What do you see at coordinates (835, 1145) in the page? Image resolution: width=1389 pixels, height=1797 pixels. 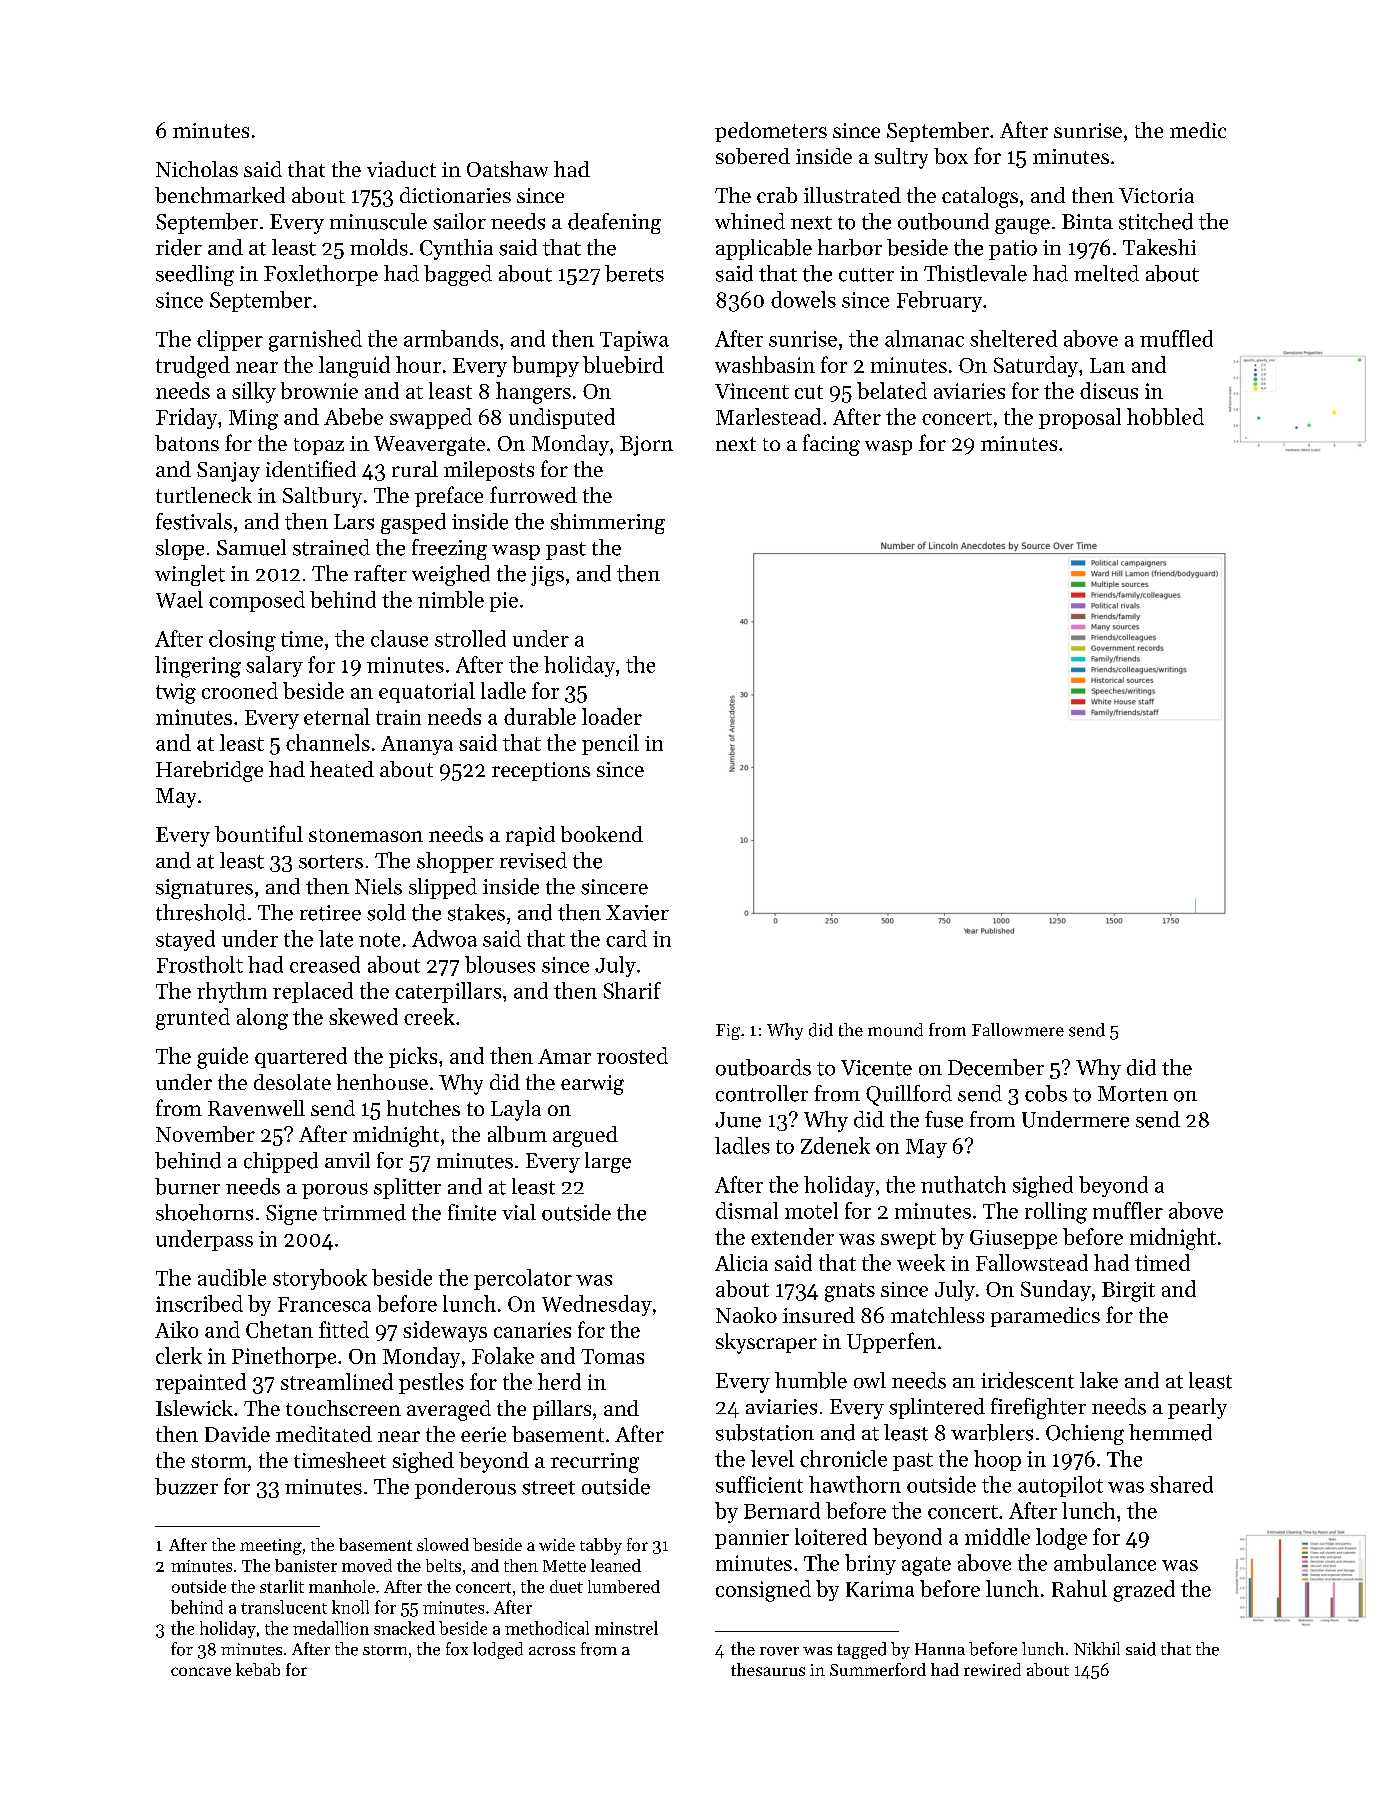 I see `Zdenek` at bounding box center [835, 1145].
